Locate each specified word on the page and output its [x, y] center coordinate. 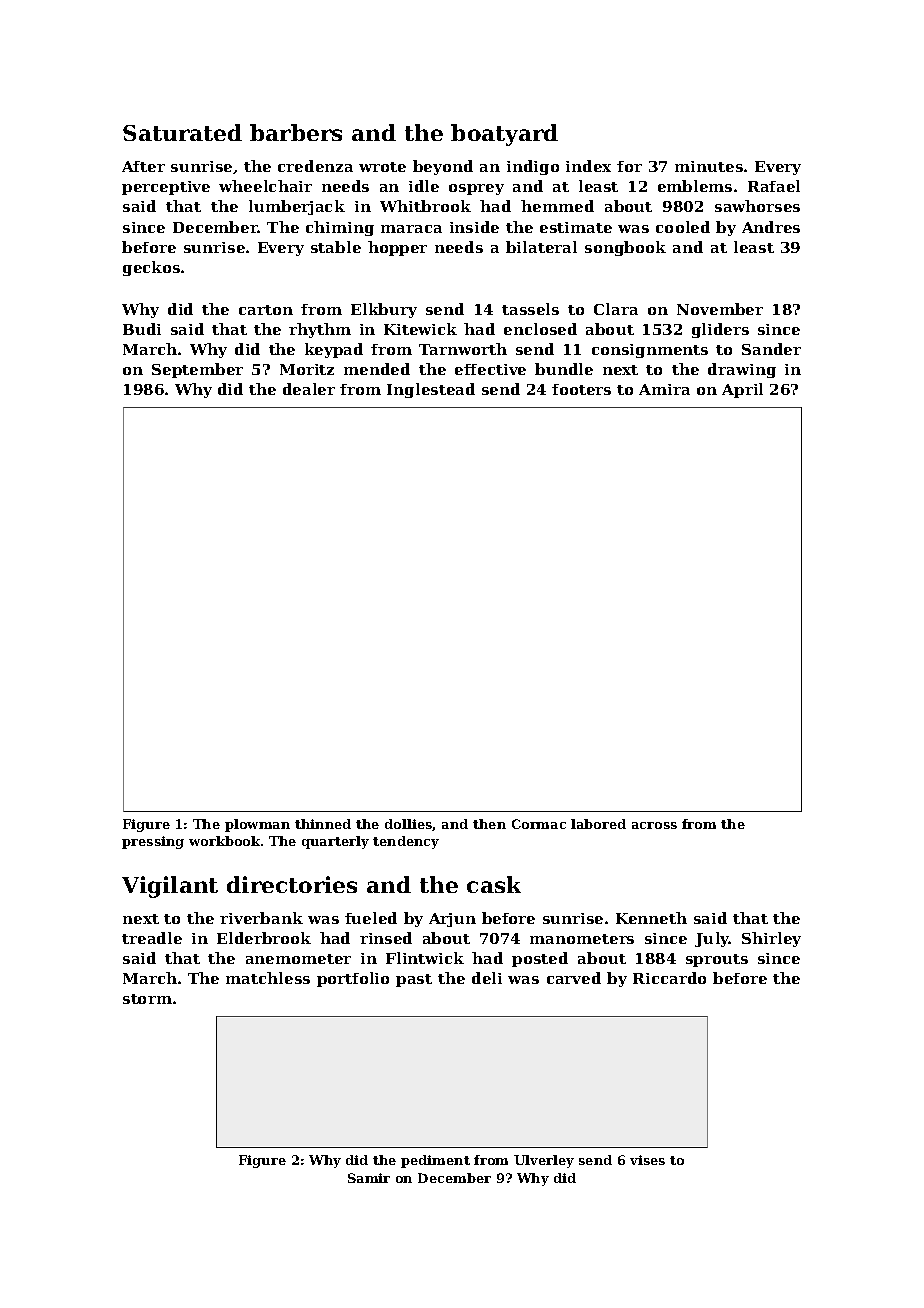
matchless [268, 978]
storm [147, 999]
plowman [257, 825]
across [654, 825]
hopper [397, 248]
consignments [650, 351]
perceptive [166, 188]
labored [598, 824]
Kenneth [651, 918]
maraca [411, 229]
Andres [771, 227]
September [197, 370]
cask [494, 884]
